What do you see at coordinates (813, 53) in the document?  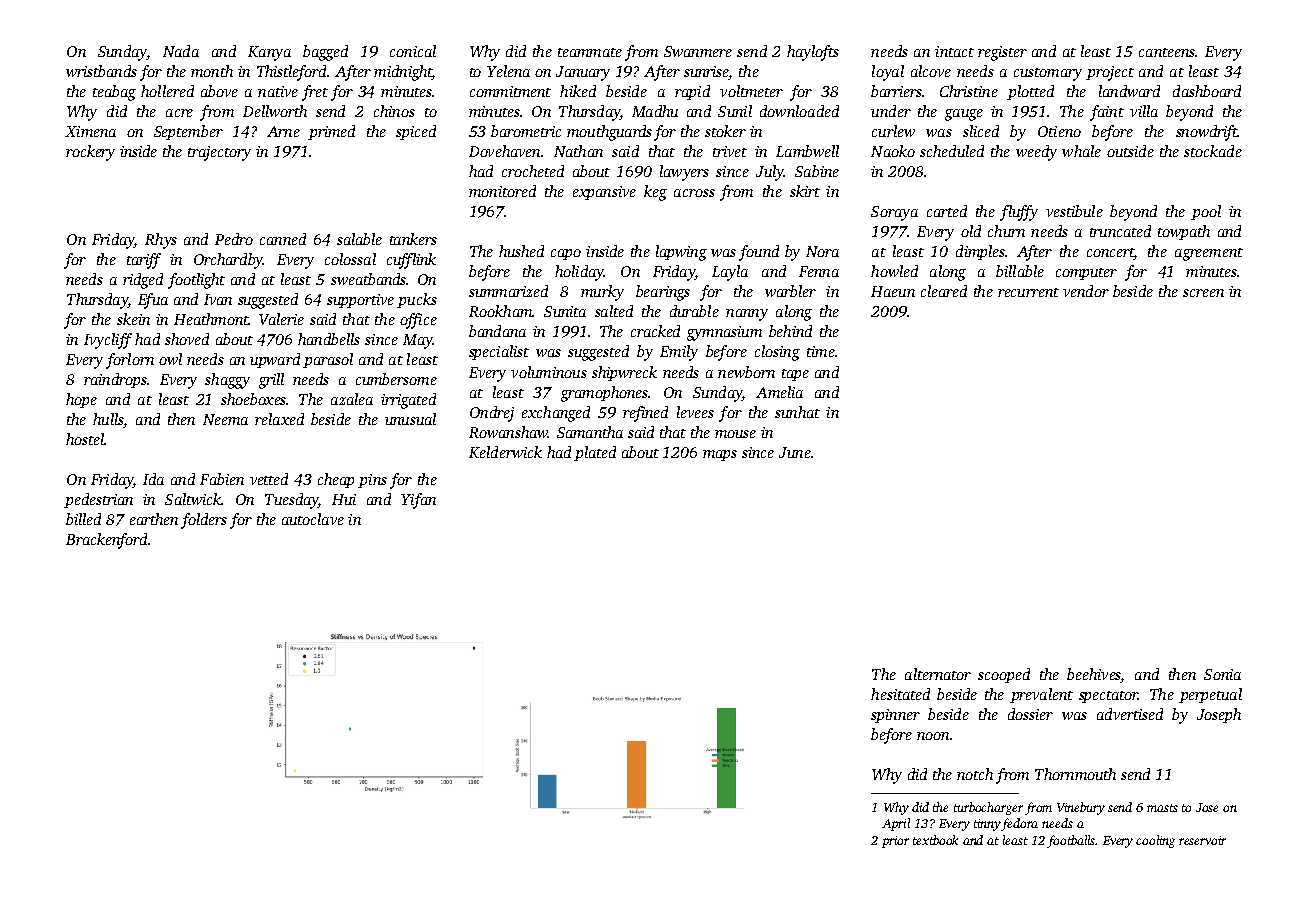 I see `haylofts` at bounding box center [813, 53].
